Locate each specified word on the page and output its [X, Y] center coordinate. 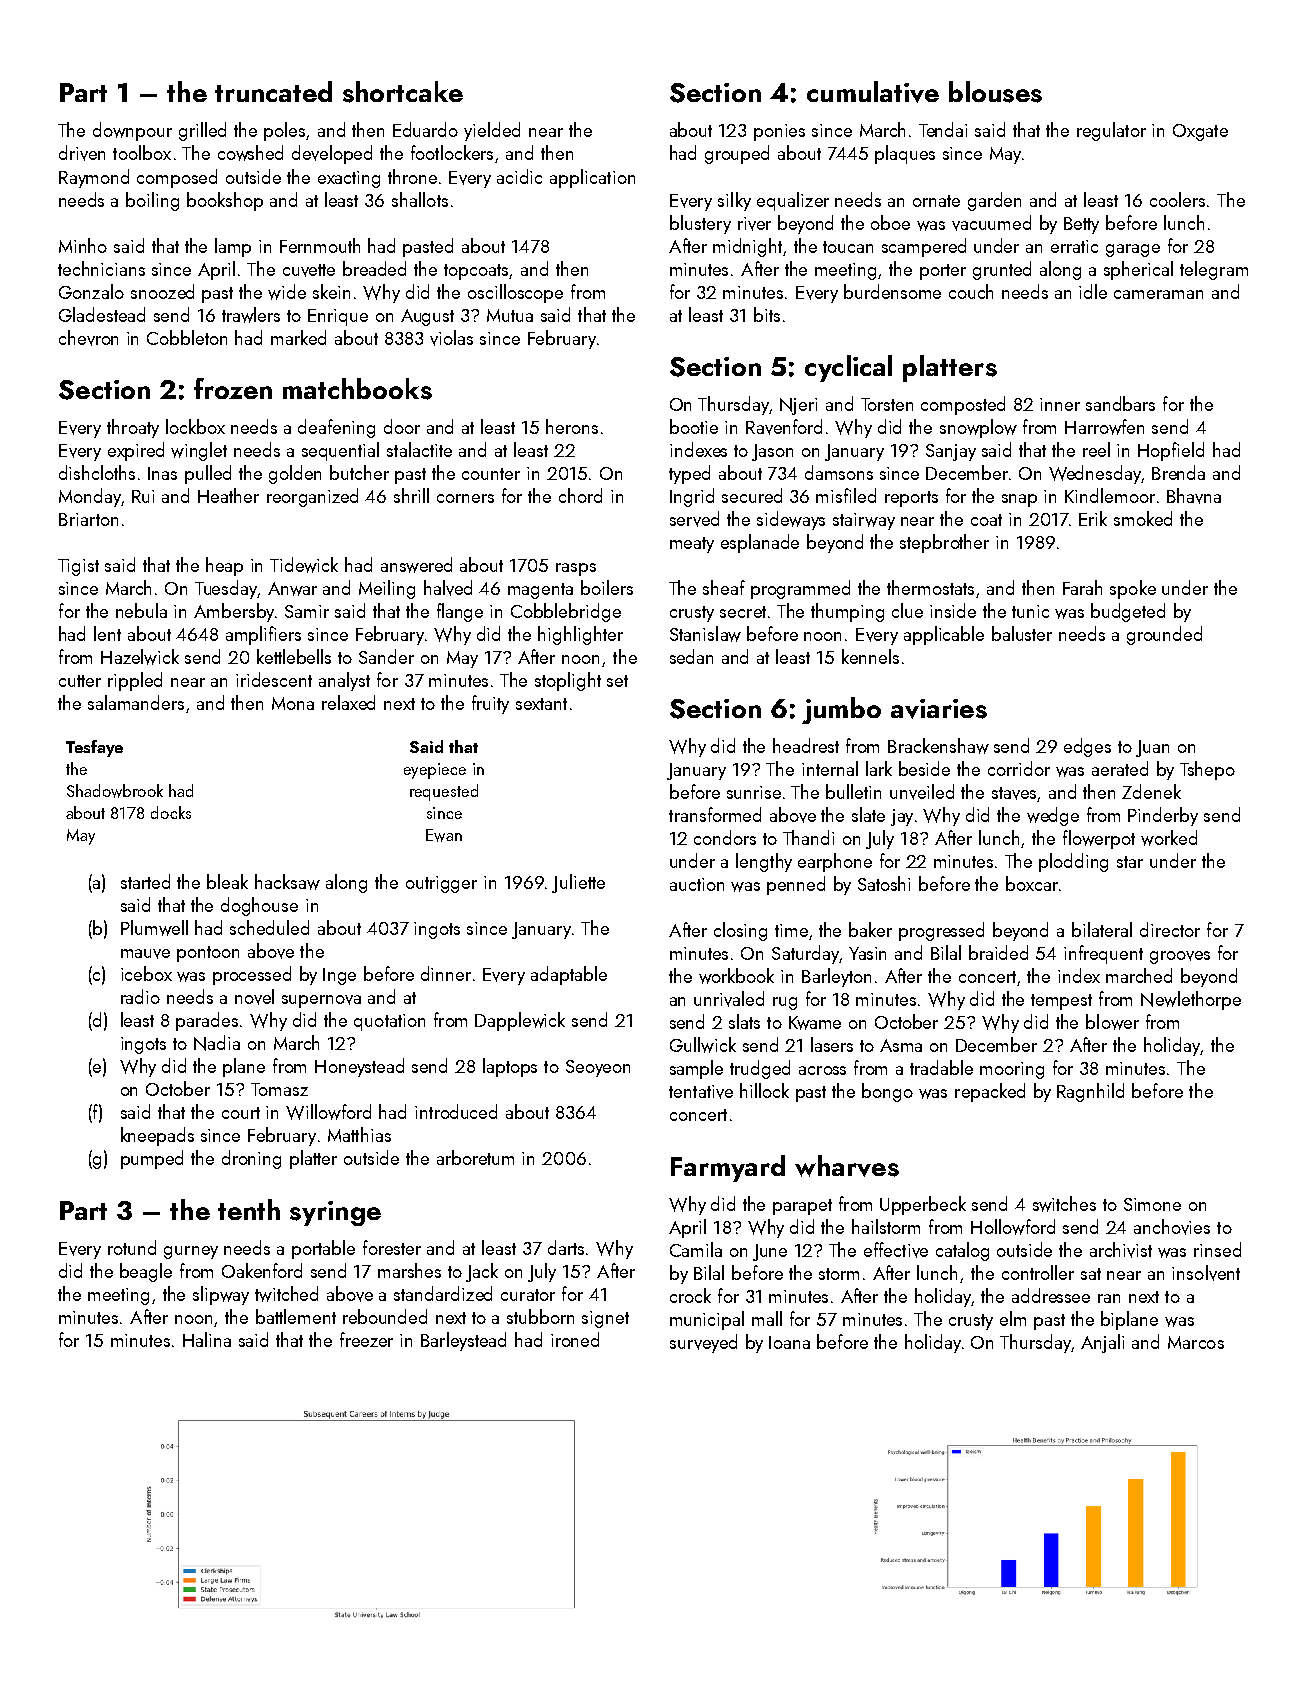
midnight [747, 247]
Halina [207, 1339]
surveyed [703, 1343]
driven [82, 153]
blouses [995, 92]
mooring [1012, 1070]
